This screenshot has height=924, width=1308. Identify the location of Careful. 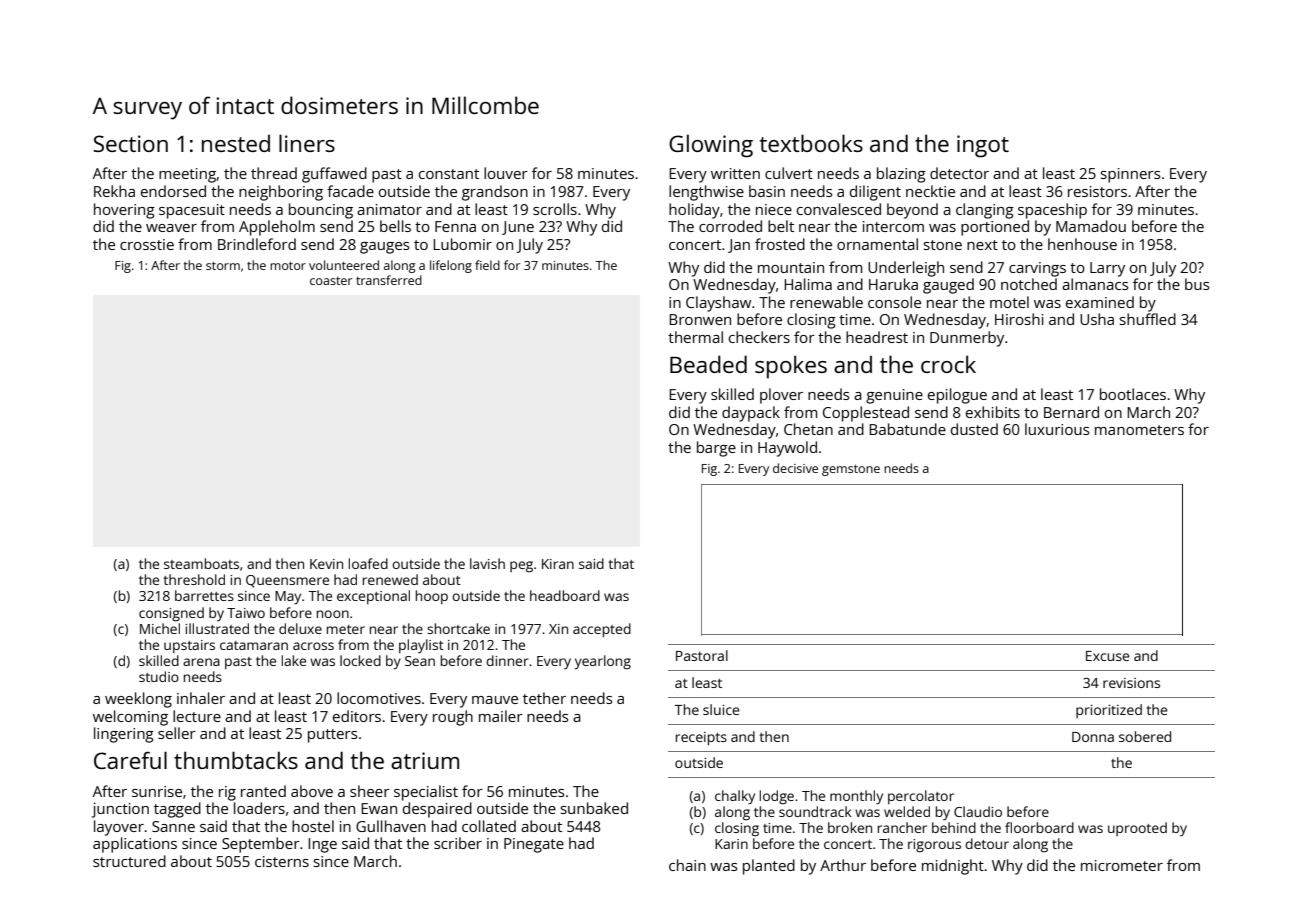
(130, 760).
